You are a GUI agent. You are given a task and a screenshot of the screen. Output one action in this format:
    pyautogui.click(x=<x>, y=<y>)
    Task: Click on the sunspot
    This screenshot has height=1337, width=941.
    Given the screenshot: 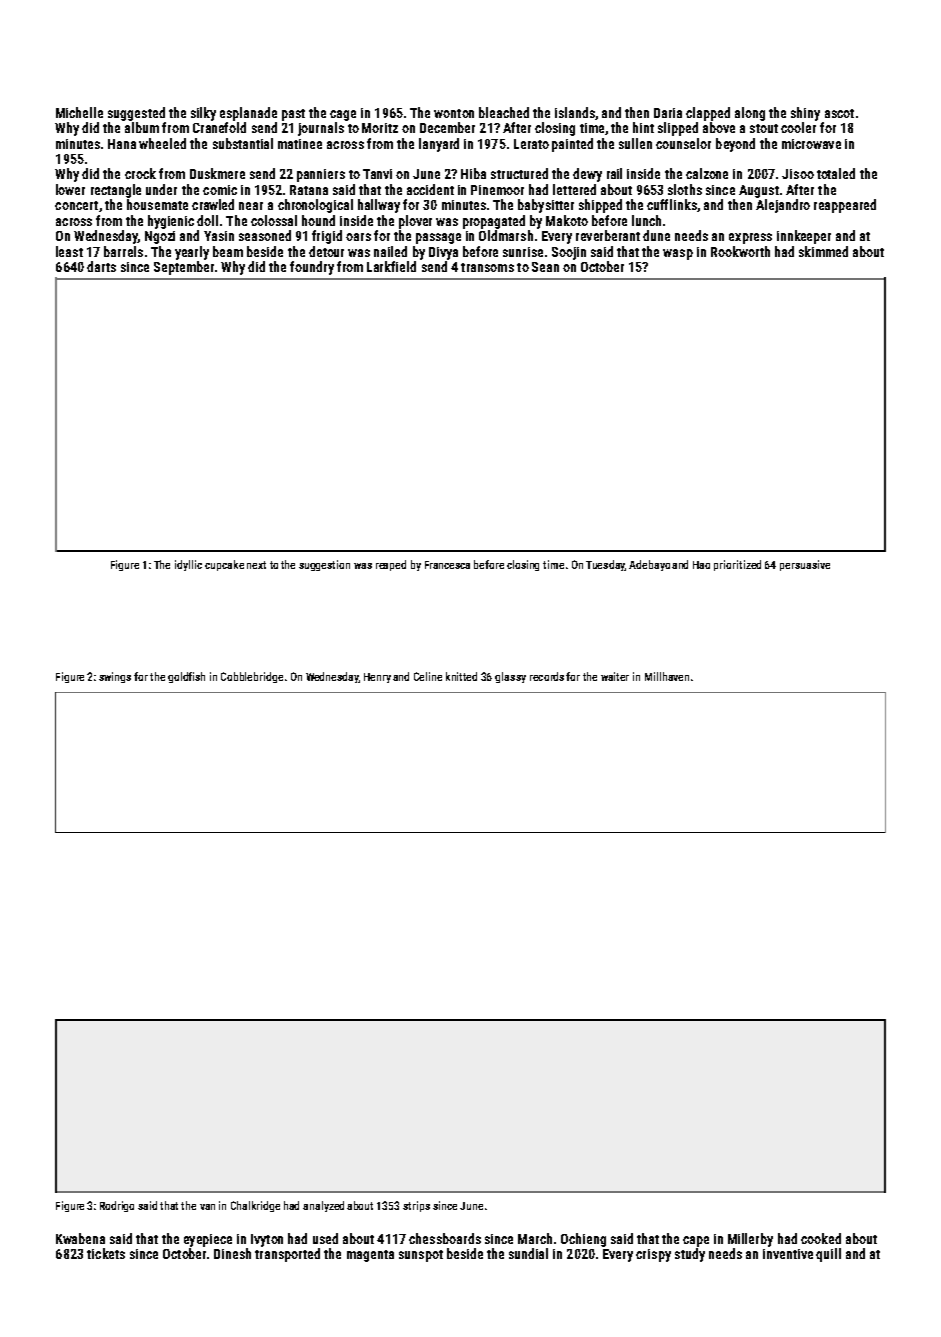 What is the action you would take?
    pyautogui.click(x=421, y=1256)
